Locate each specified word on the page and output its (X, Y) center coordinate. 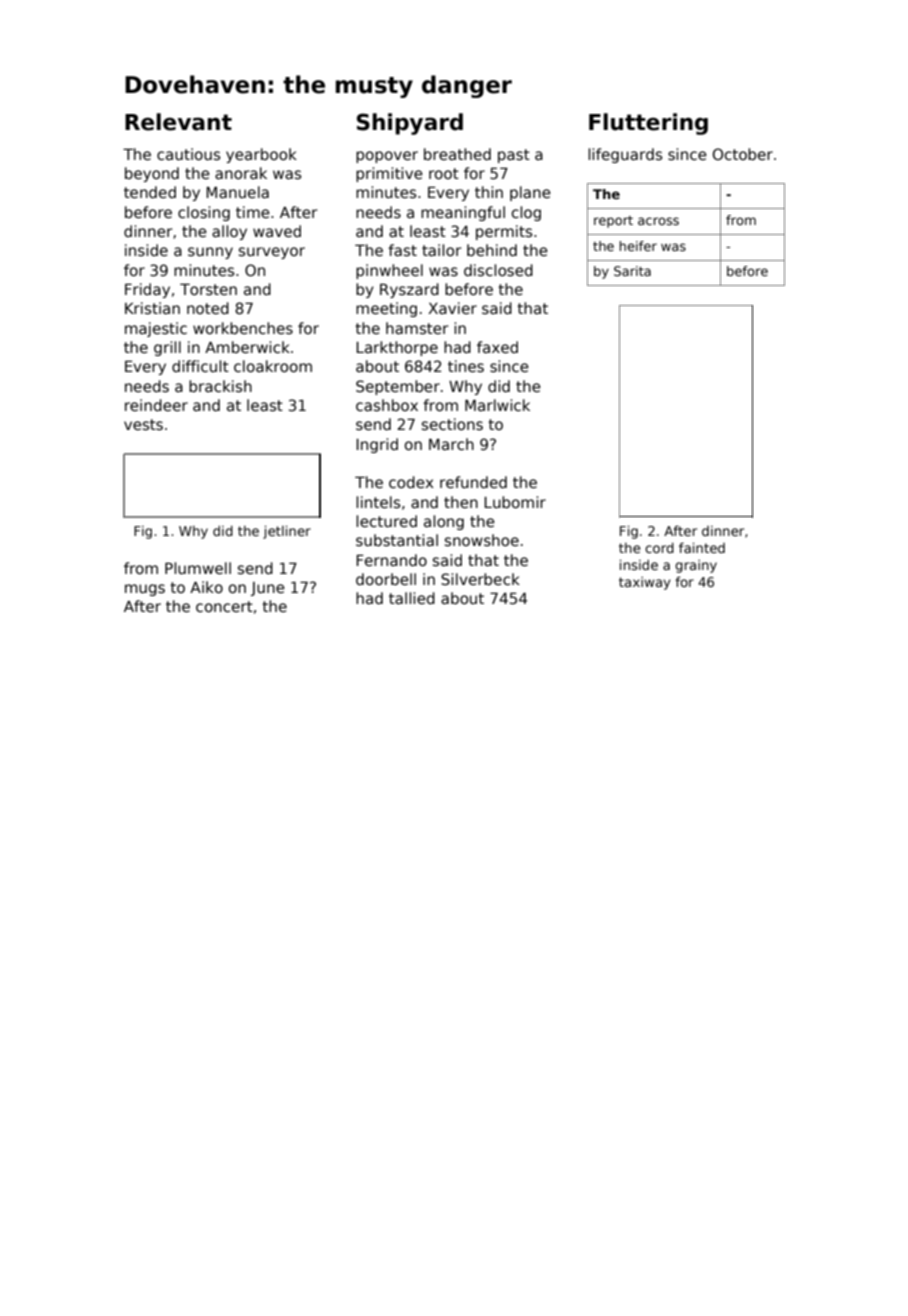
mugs (145, 590)
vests (143, 424)
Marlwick (497, 405)
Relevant (178, 122)
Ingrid (377, 445)
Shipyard (410, 124)
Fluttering (648, 124)
